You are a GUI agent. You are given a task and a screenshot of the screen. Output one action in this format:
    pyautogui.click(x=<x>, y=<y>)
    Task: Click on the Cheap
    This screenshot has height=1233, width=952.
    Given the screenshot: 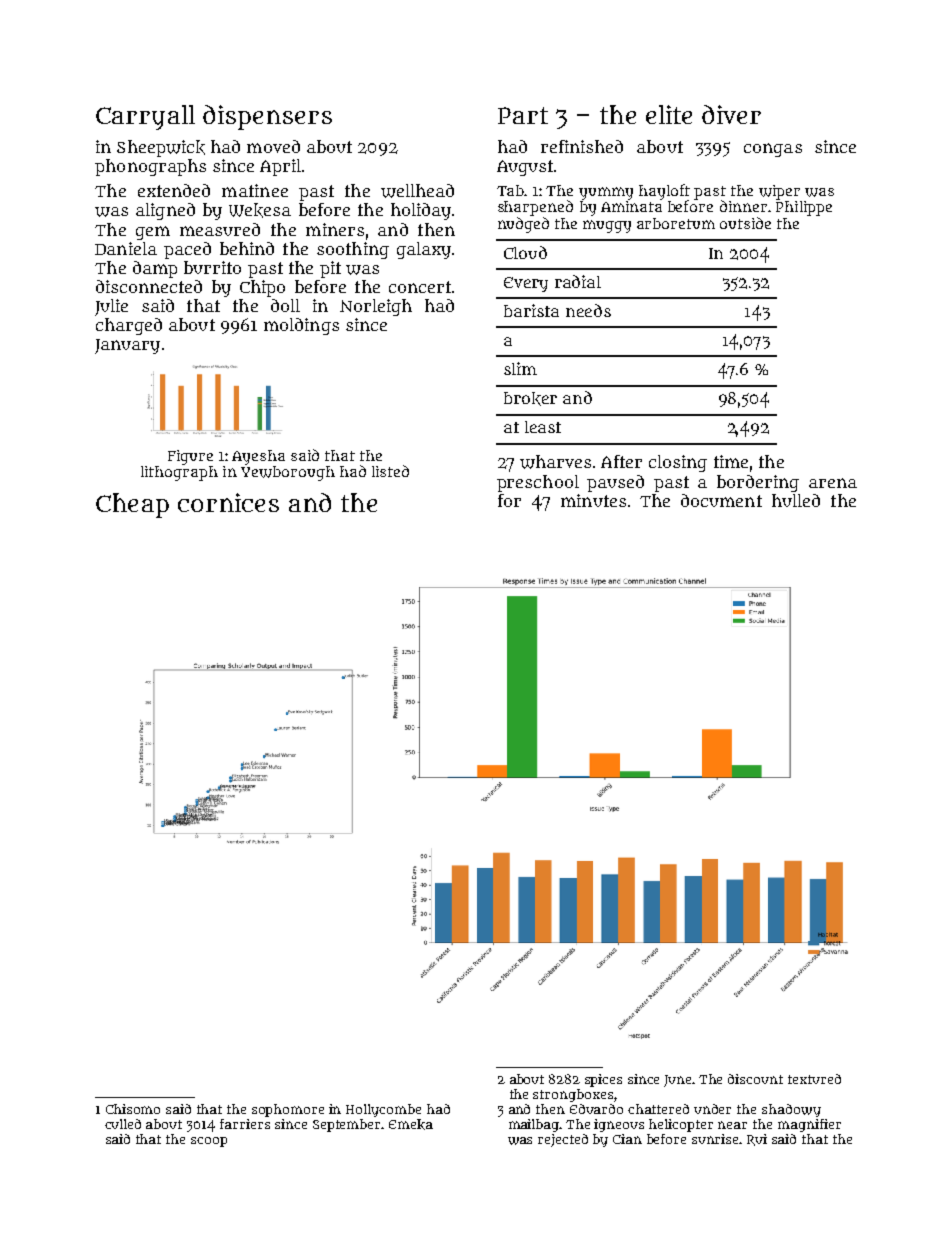 What is the action you would take?
    pyautogui.click(x=132, y=505)
